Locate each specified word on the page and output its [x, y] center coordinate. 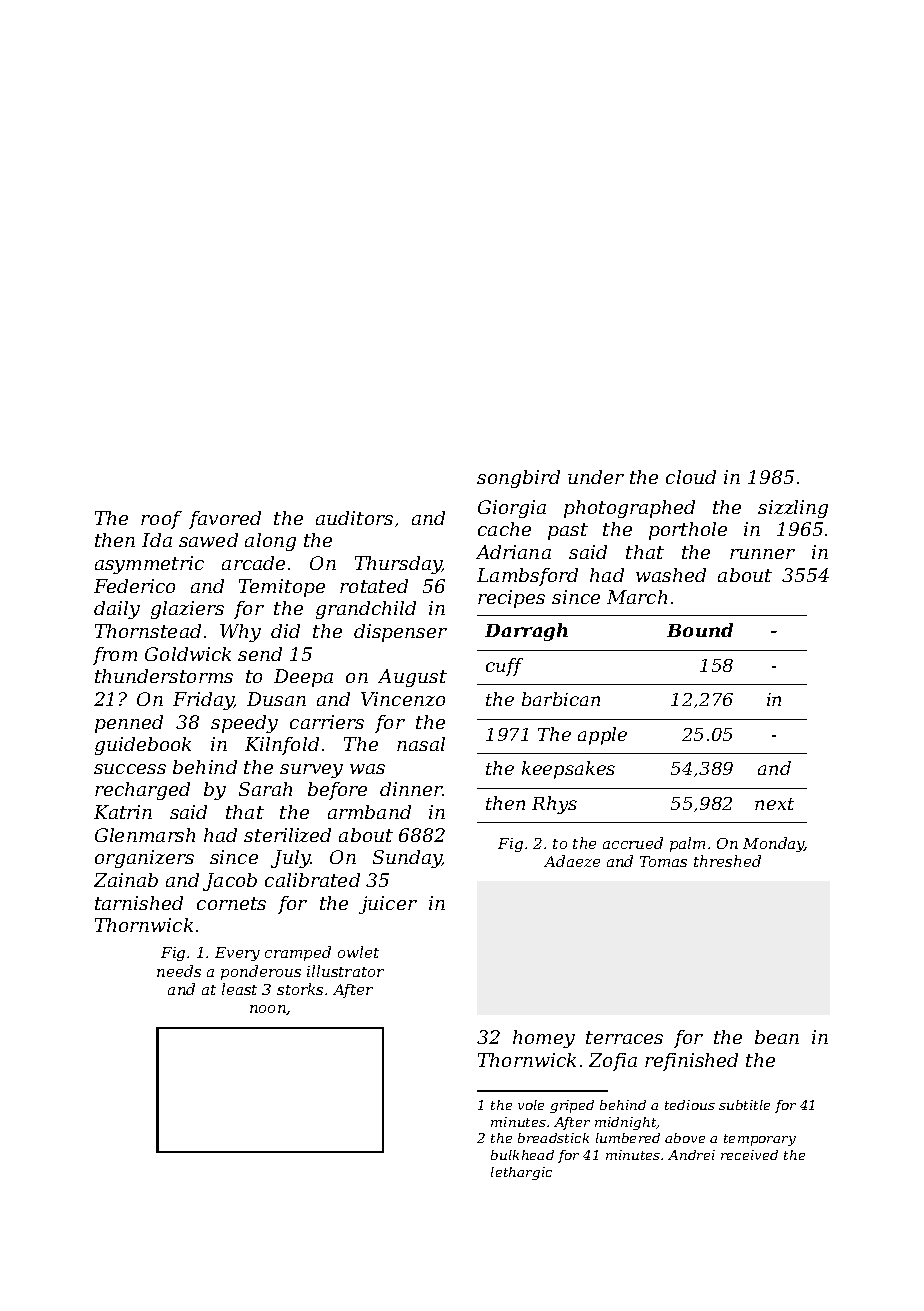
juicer [388, 905]
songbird [518, 479]
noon [268, 1009]
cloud [691, 477]
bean [777, 1037]
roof [161, 520]
